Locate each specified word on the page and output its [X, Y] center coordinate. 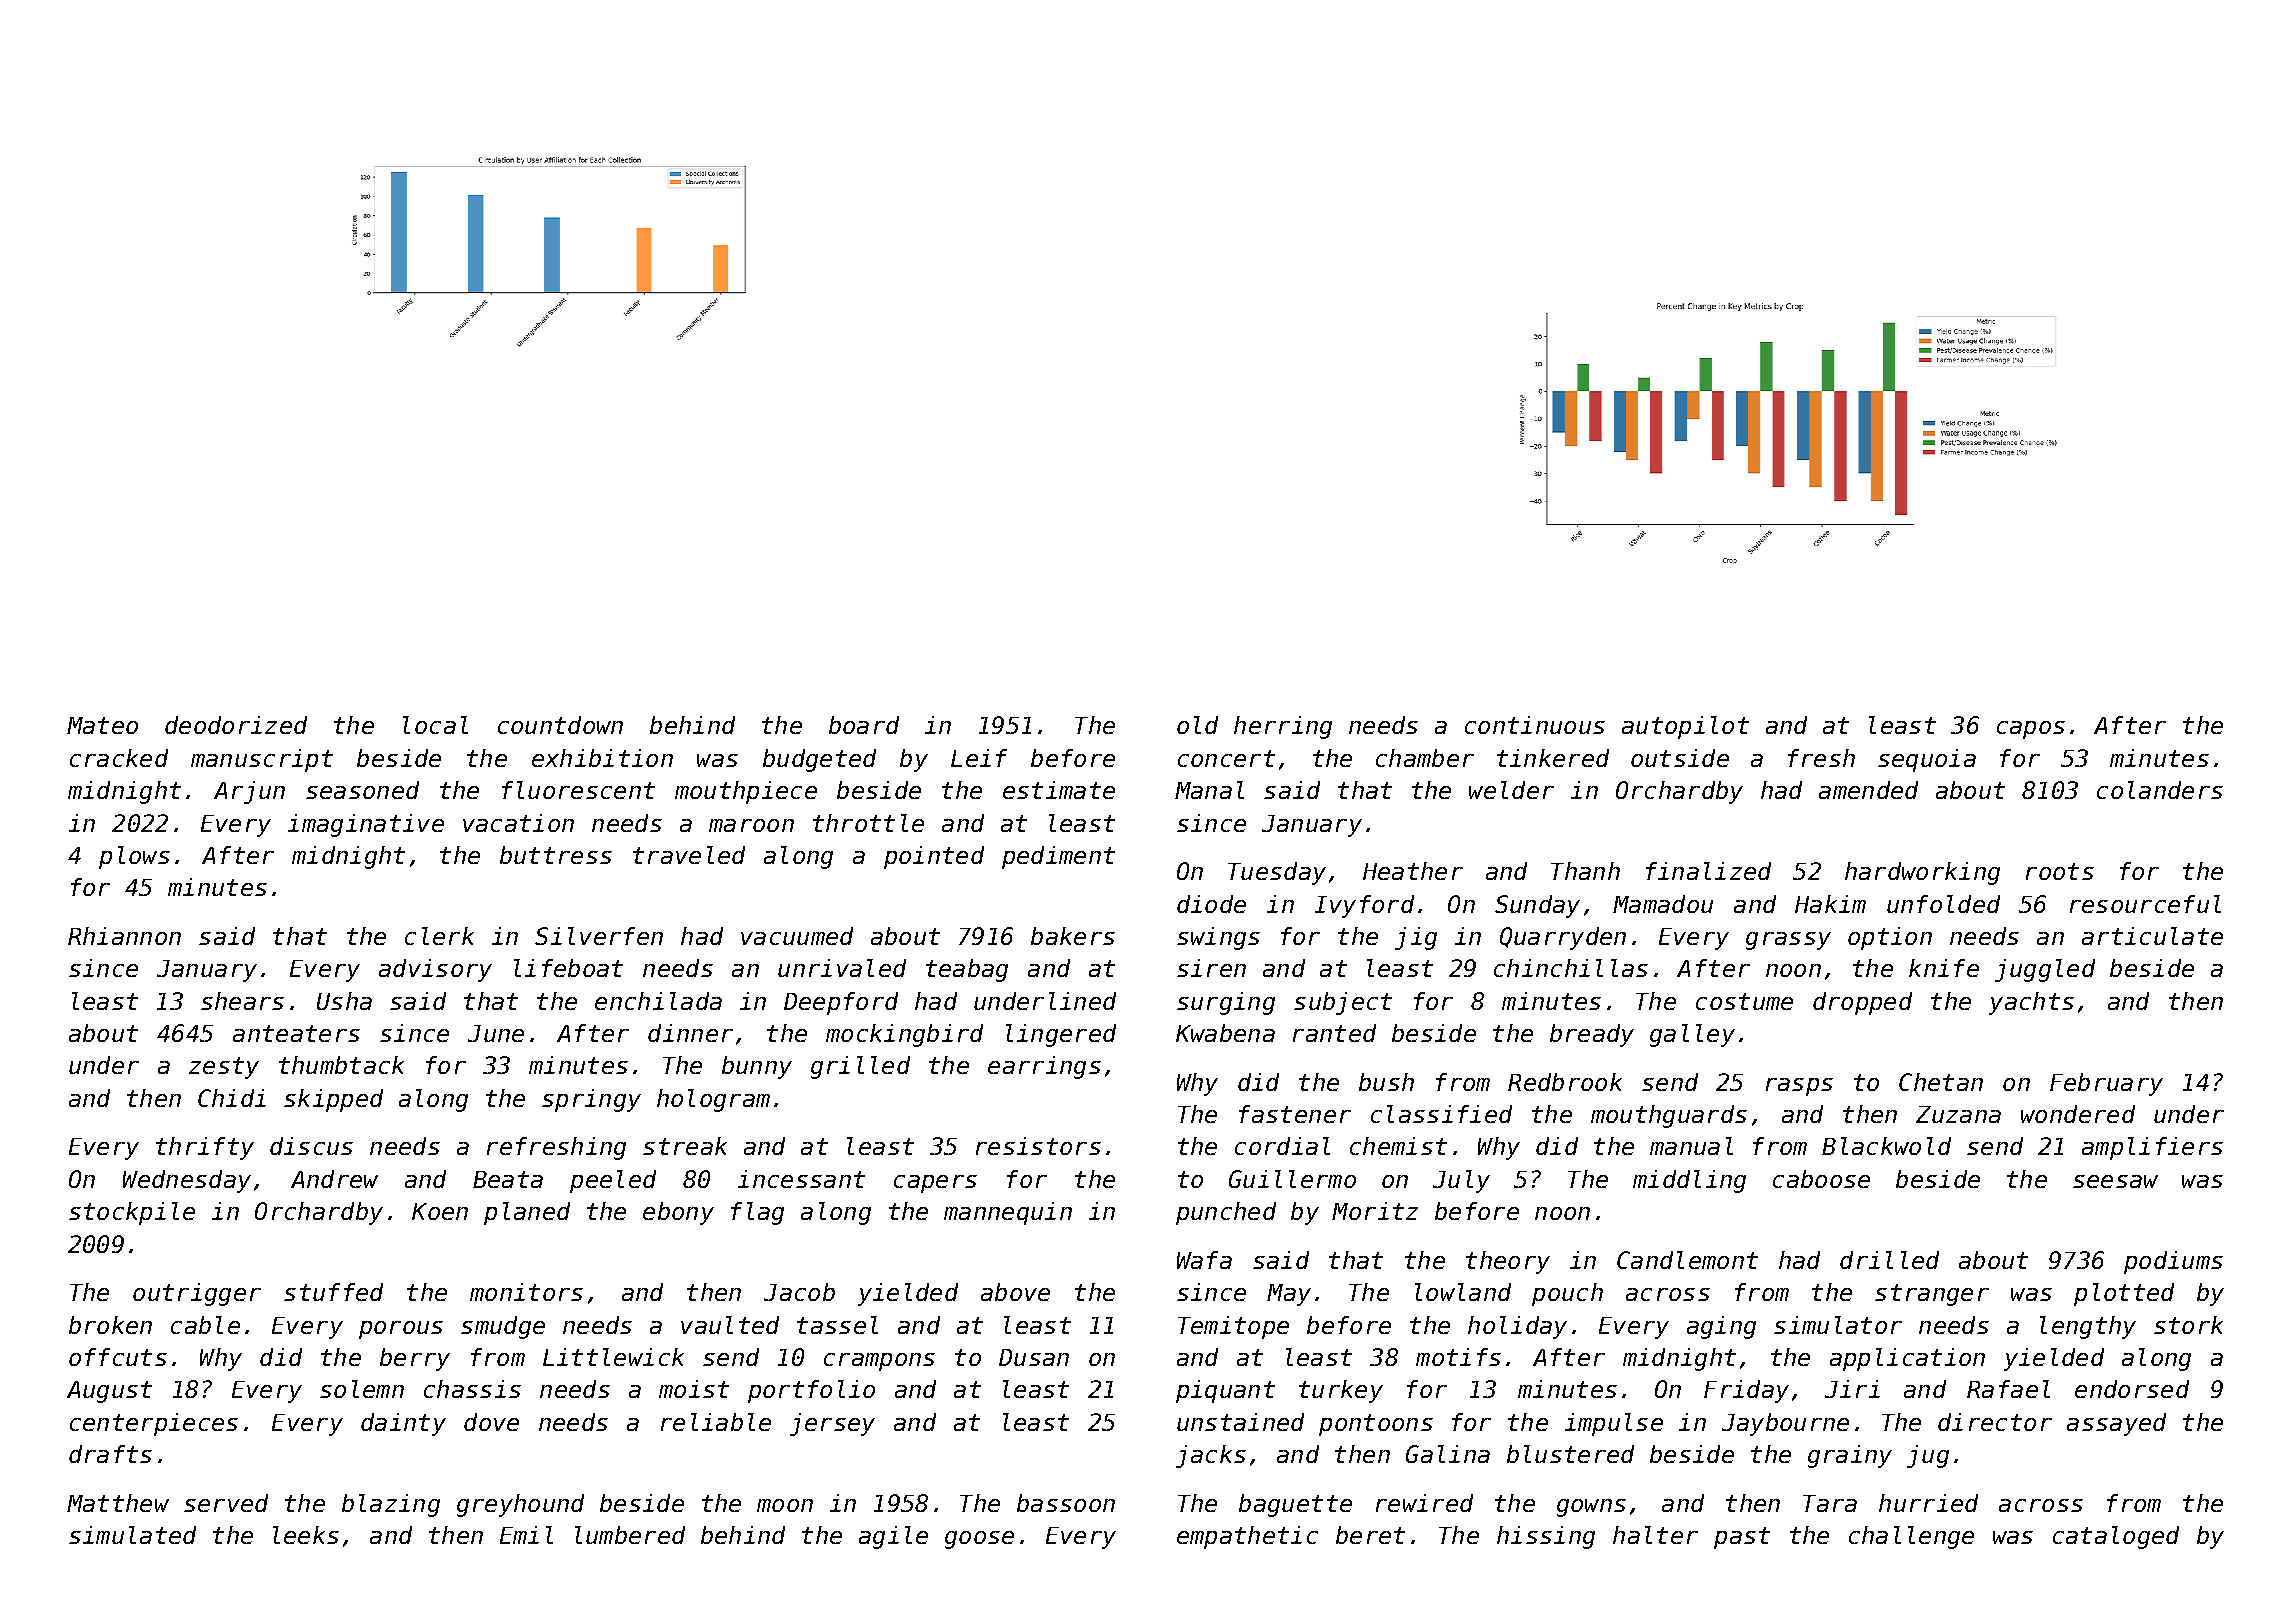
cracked [119, 758]
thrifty [205, 1148]
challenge [1911, 1537]
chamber [1425, 758]
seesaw [2115, 1181]
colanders [2160, 790]
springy [591, 1100]
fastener [1295, 1114]
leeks [306, 1535]
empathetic [1247, 1537]
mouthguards [1669, 1116]
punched [1226, 1213]
